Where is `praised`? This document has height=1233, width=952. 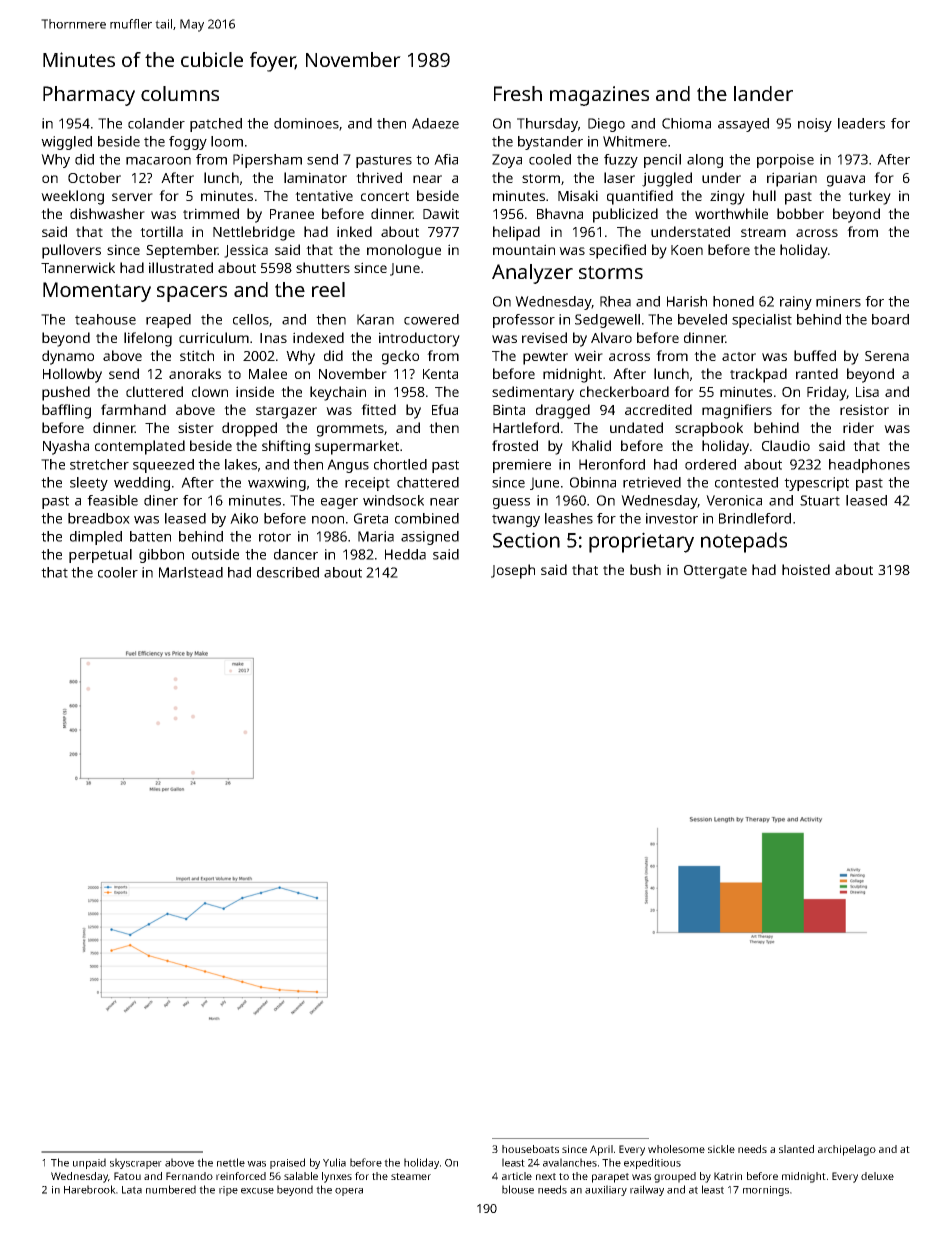 praised is located at coordinates (287, 1163).
